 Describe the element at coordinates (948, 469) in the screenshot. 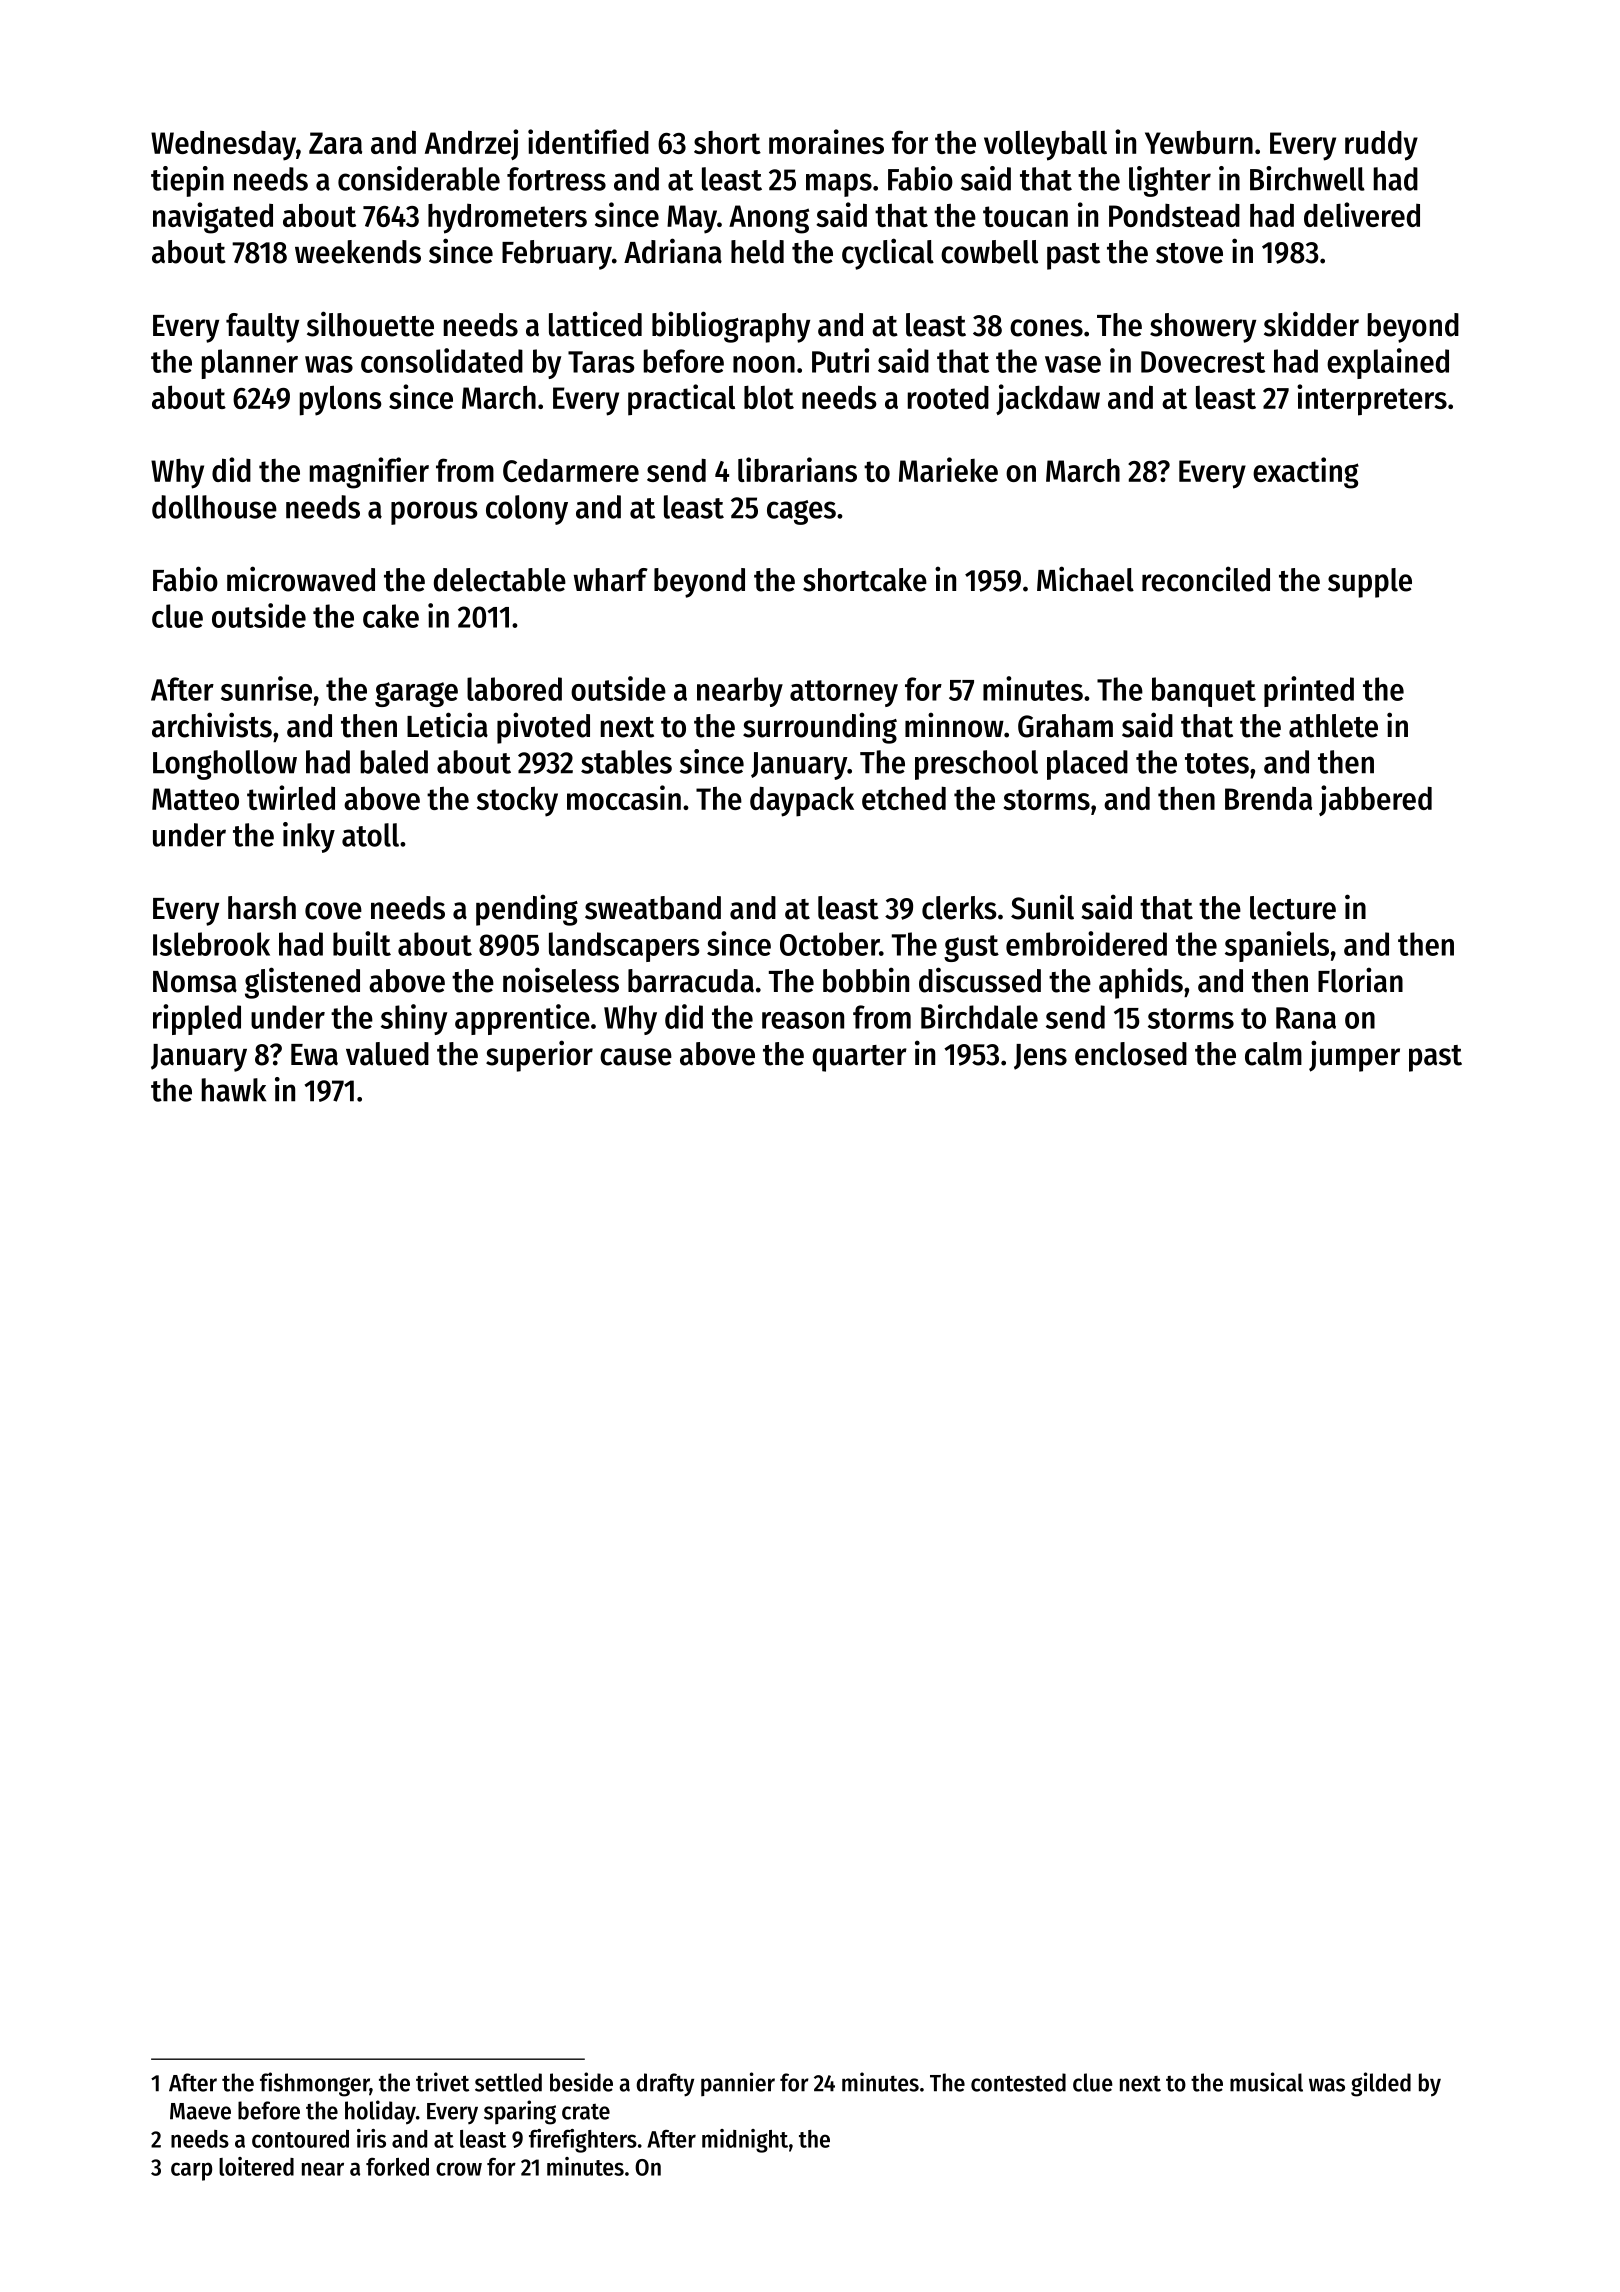

I see `Marieke` at that location.
